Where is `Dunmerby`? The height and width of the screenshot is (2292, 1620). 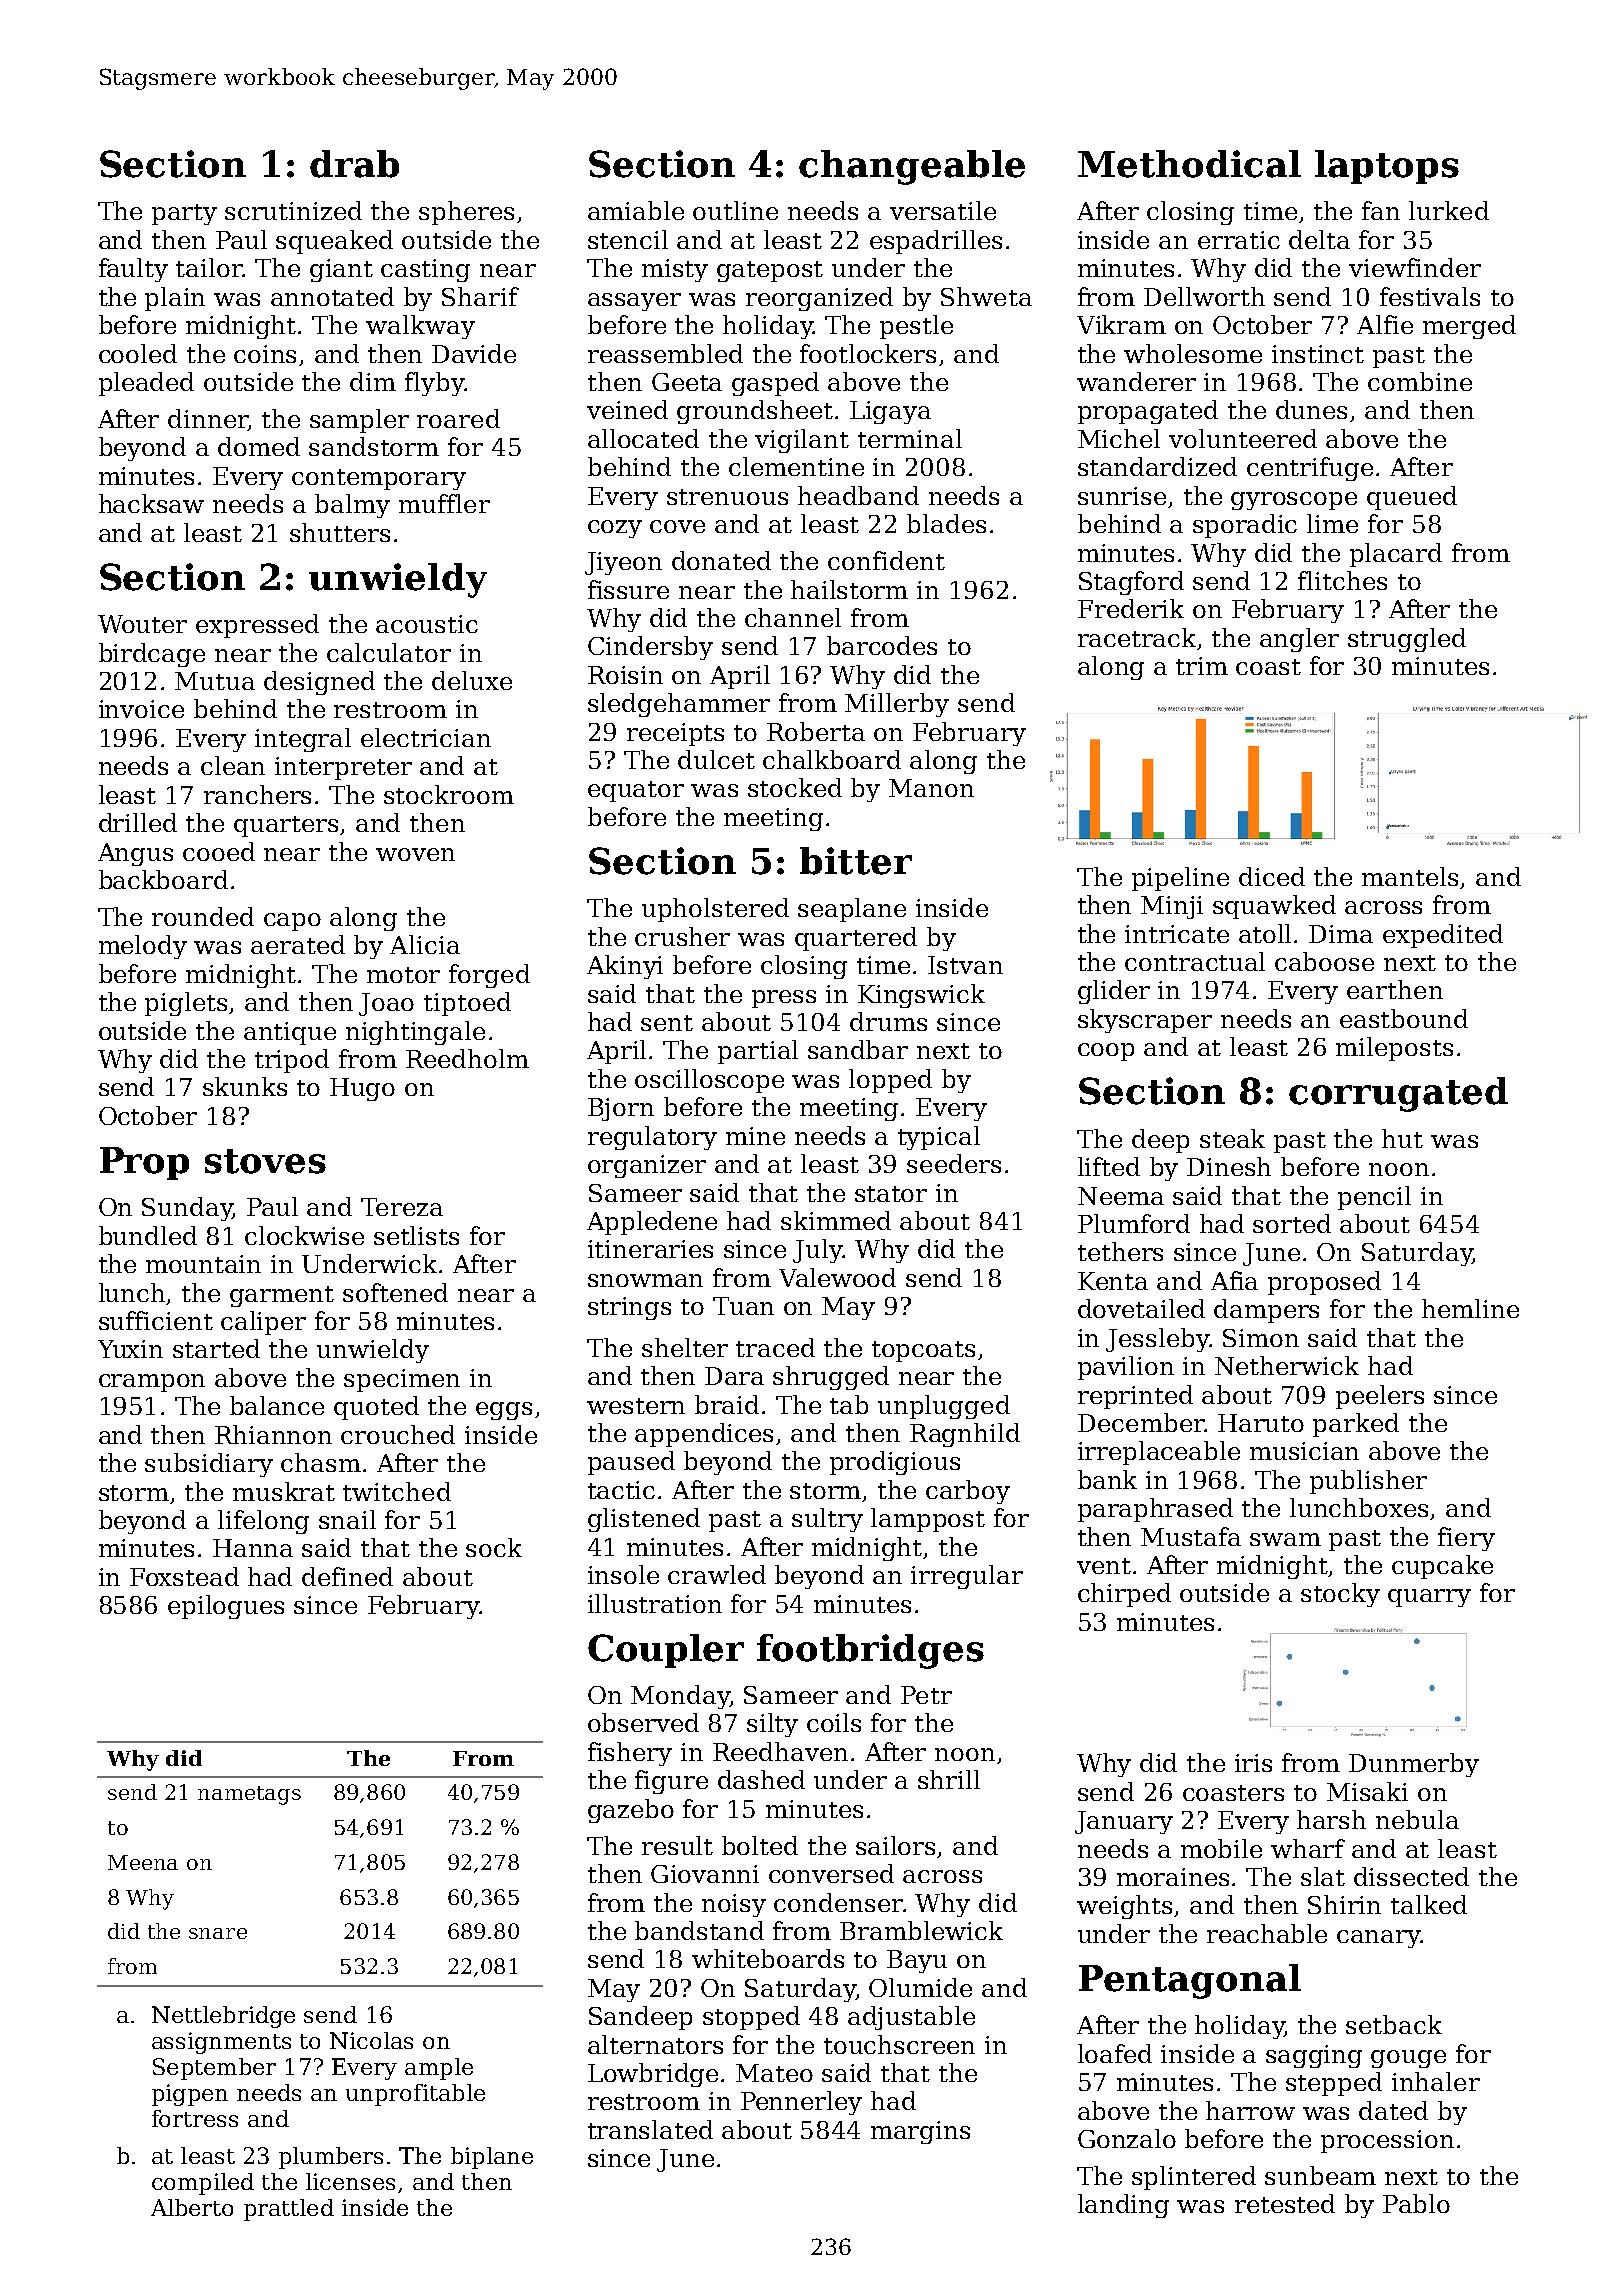 Dunmerby is located at coordinates (1414, 1765).
